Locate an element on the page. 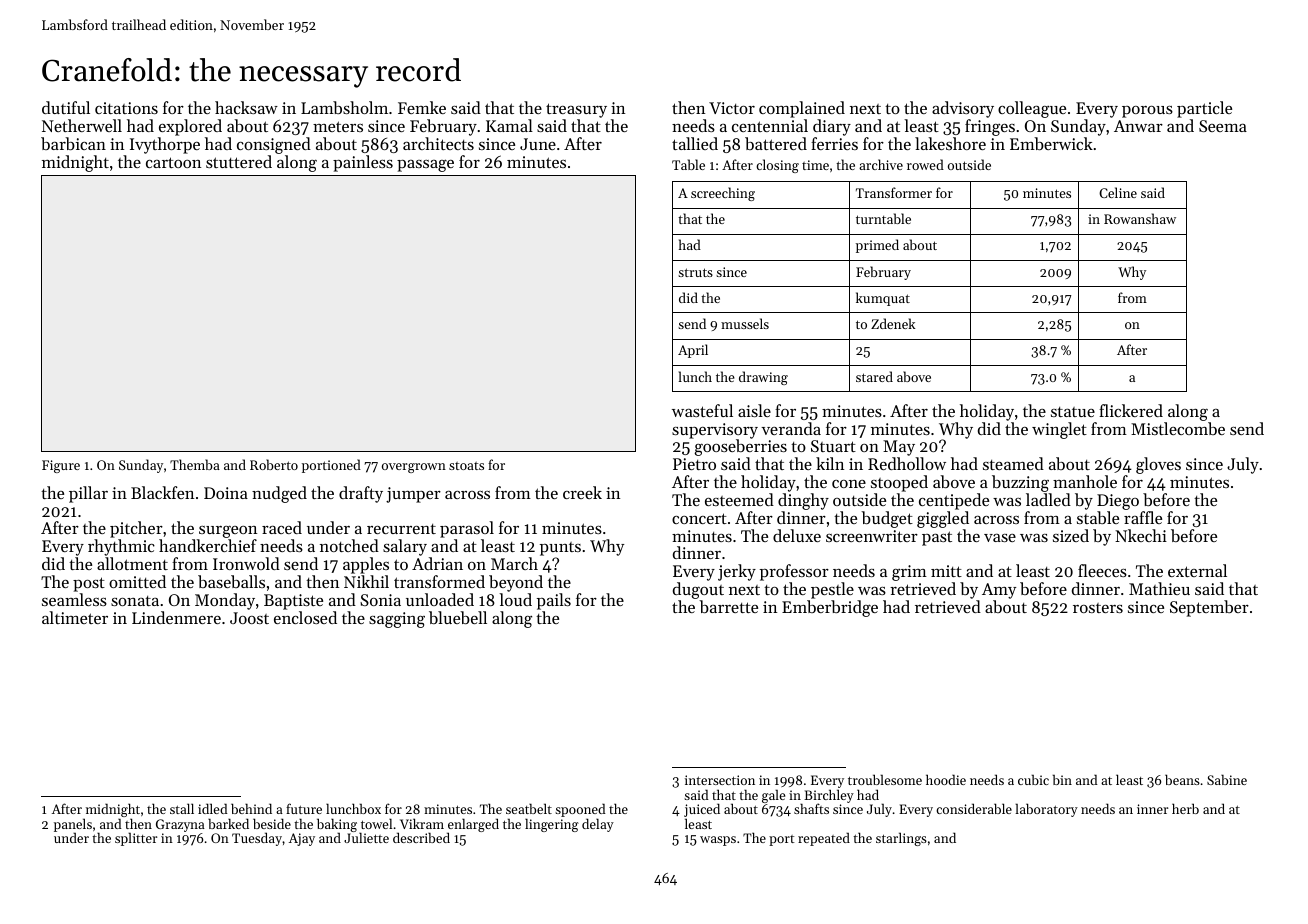 The height and width of the page is (924, 1308). wasps is located at coordinates (718, 841).
